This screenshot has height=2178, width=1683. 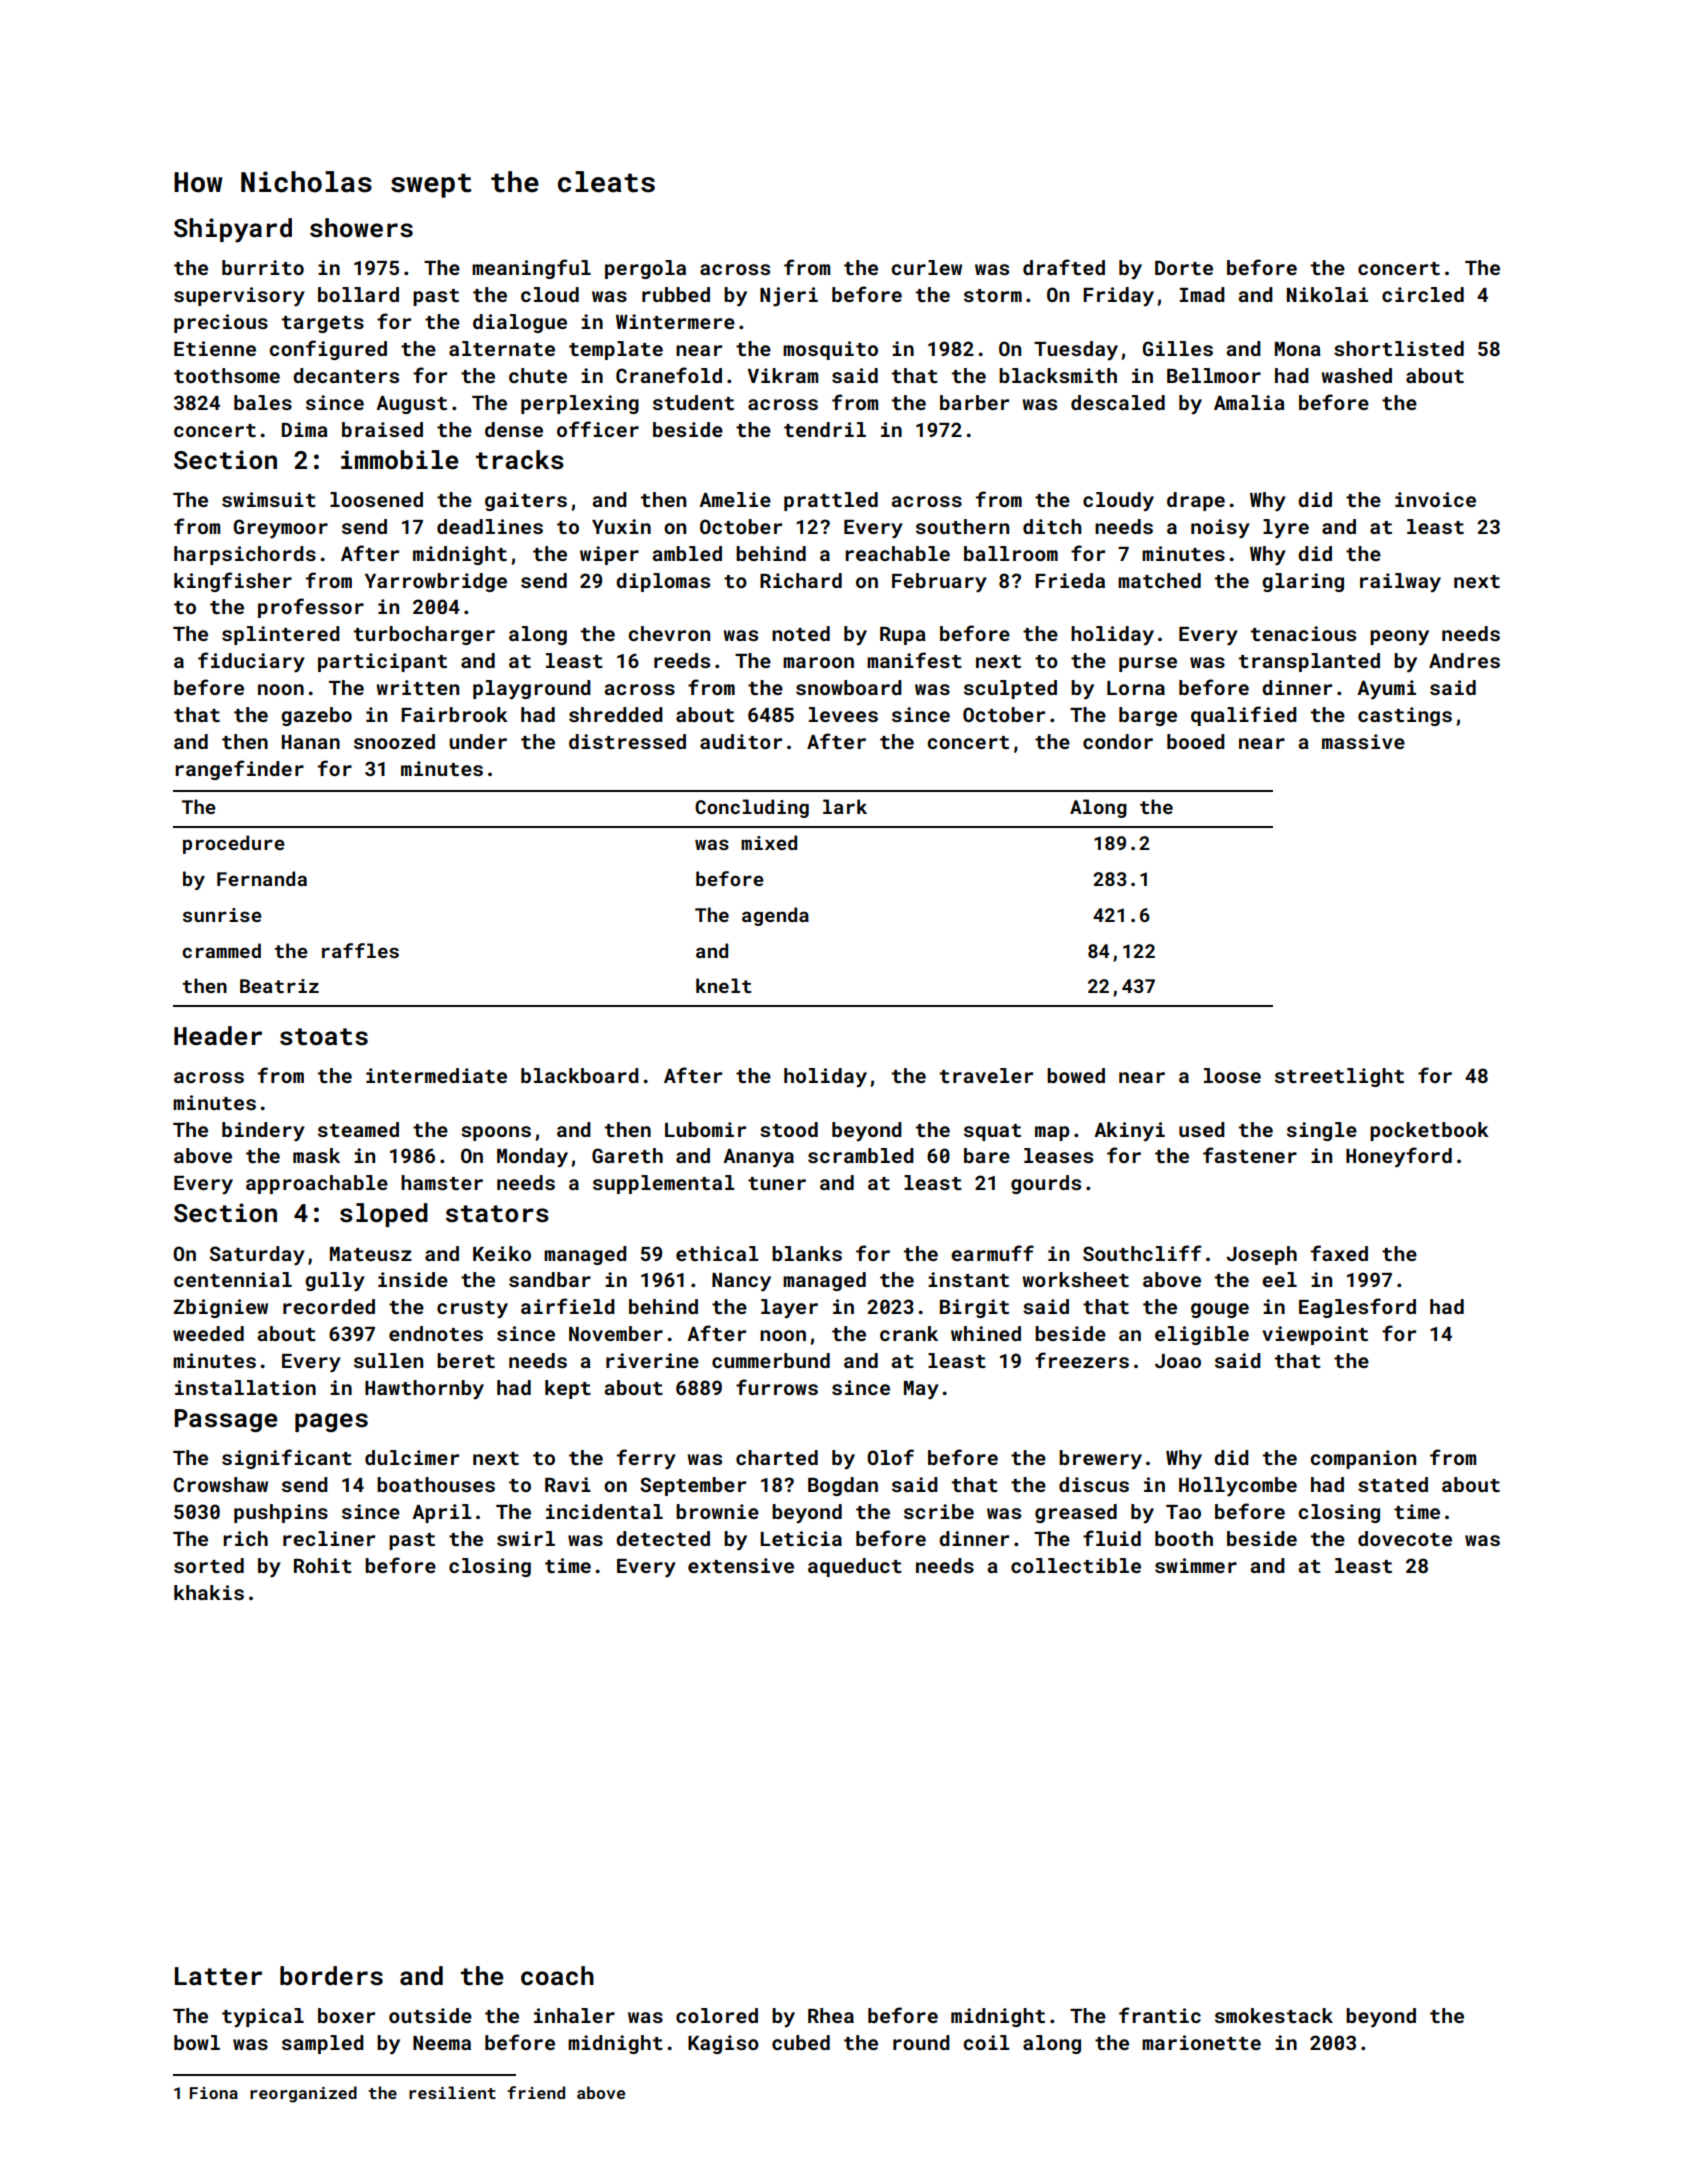 What do you see at coordinates (1429, 1131) in the screenshot?
I see `pocketbook` at bounding box center [1429, 1131].
